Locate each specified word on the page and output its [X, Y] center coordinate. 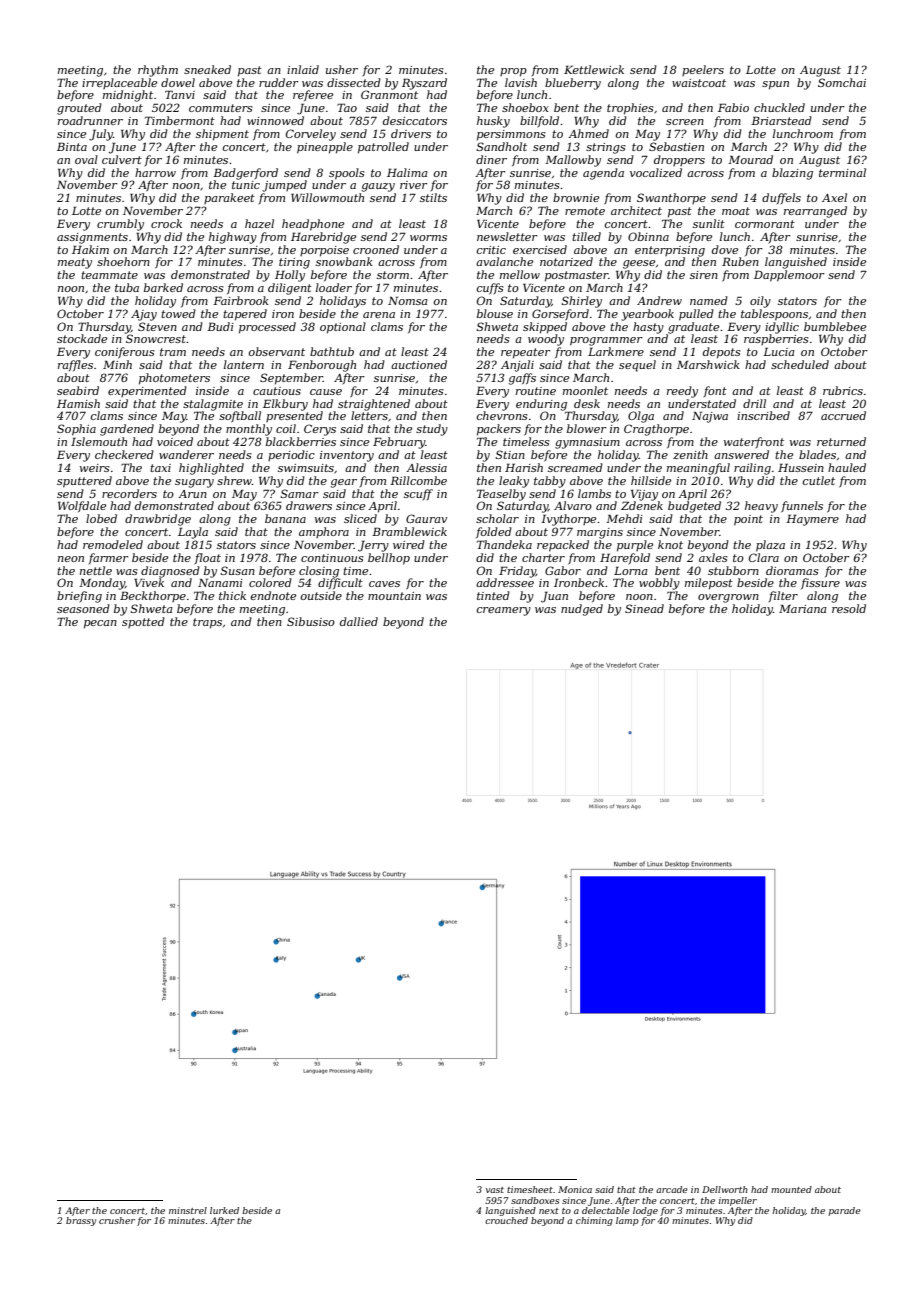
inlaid [303, 69]
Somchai [842, 82]
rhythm [158, 71]
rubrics [843, 390]
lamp [627, 1221]
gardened [127, 430]
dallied [359, 621]
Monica [575, 1189]
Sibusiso [311, 621]
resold [849, 608]
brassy [81, 1221]
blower [587, 428]
